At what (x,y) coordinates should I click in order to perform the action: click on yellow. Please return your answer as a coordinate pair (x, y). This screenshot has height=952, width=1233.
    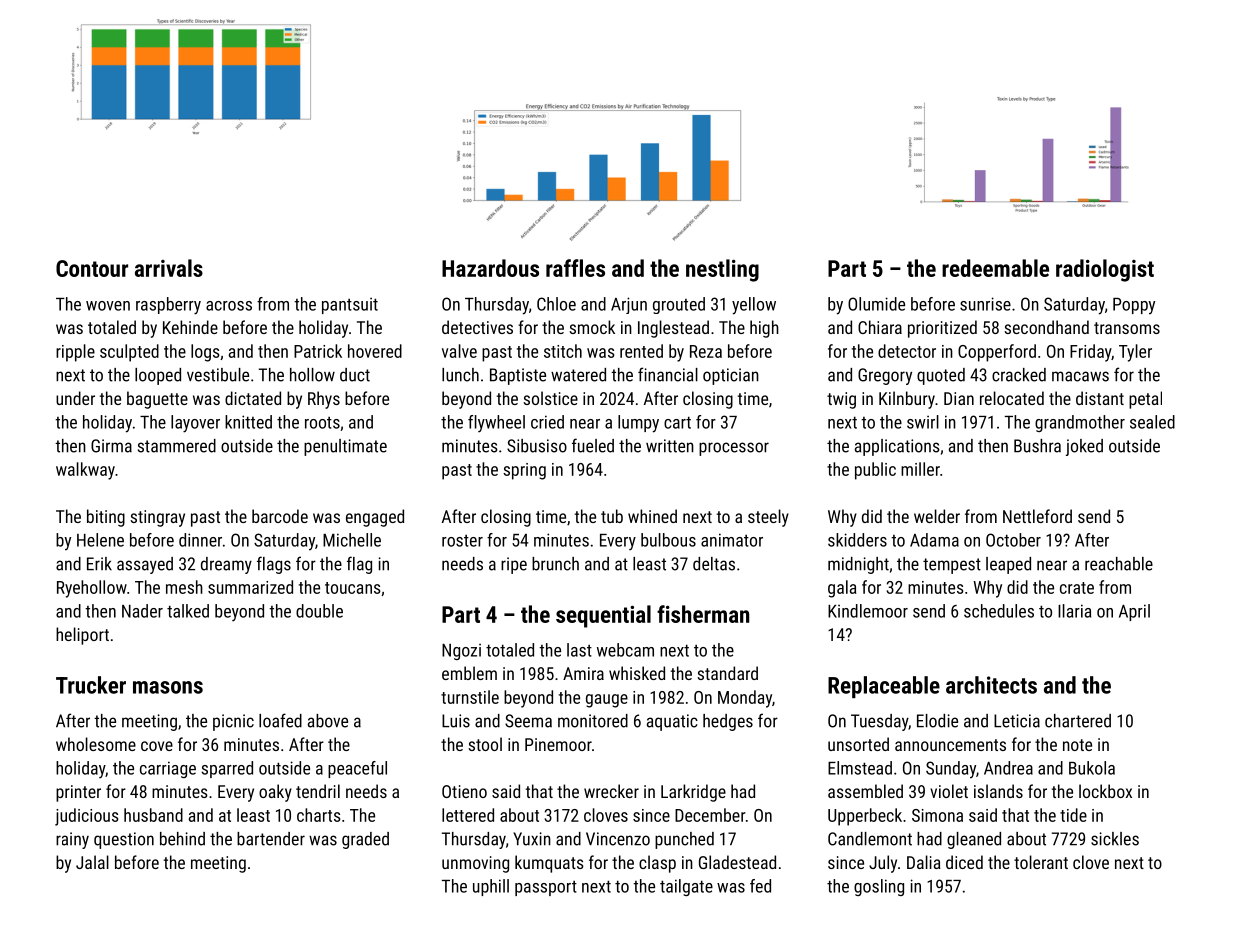
    Looking at the image, I should click on (754, 306).
